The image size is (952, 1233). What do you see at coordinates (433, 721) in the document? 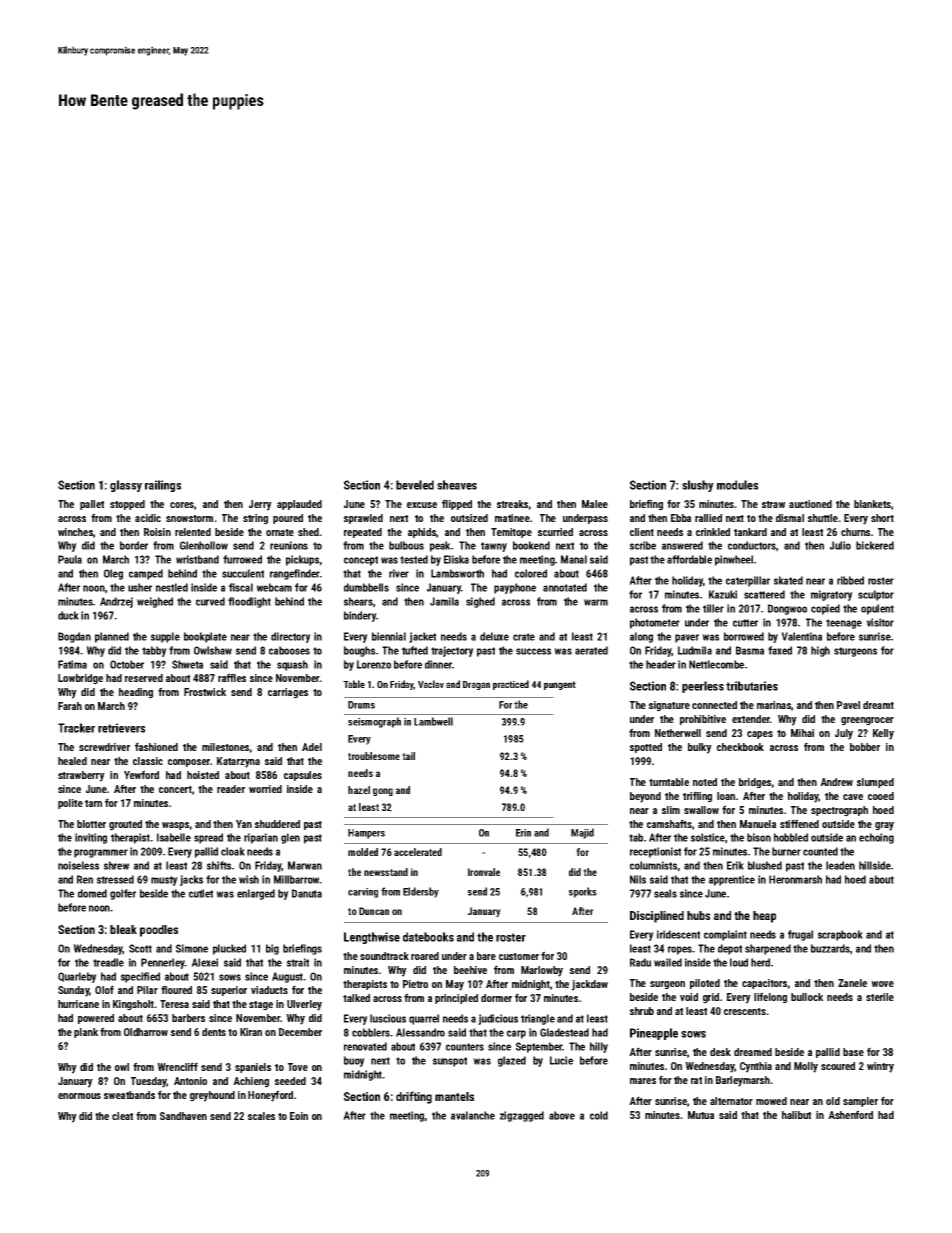
I see `Lambwell` at bounding box center [433, 721].
